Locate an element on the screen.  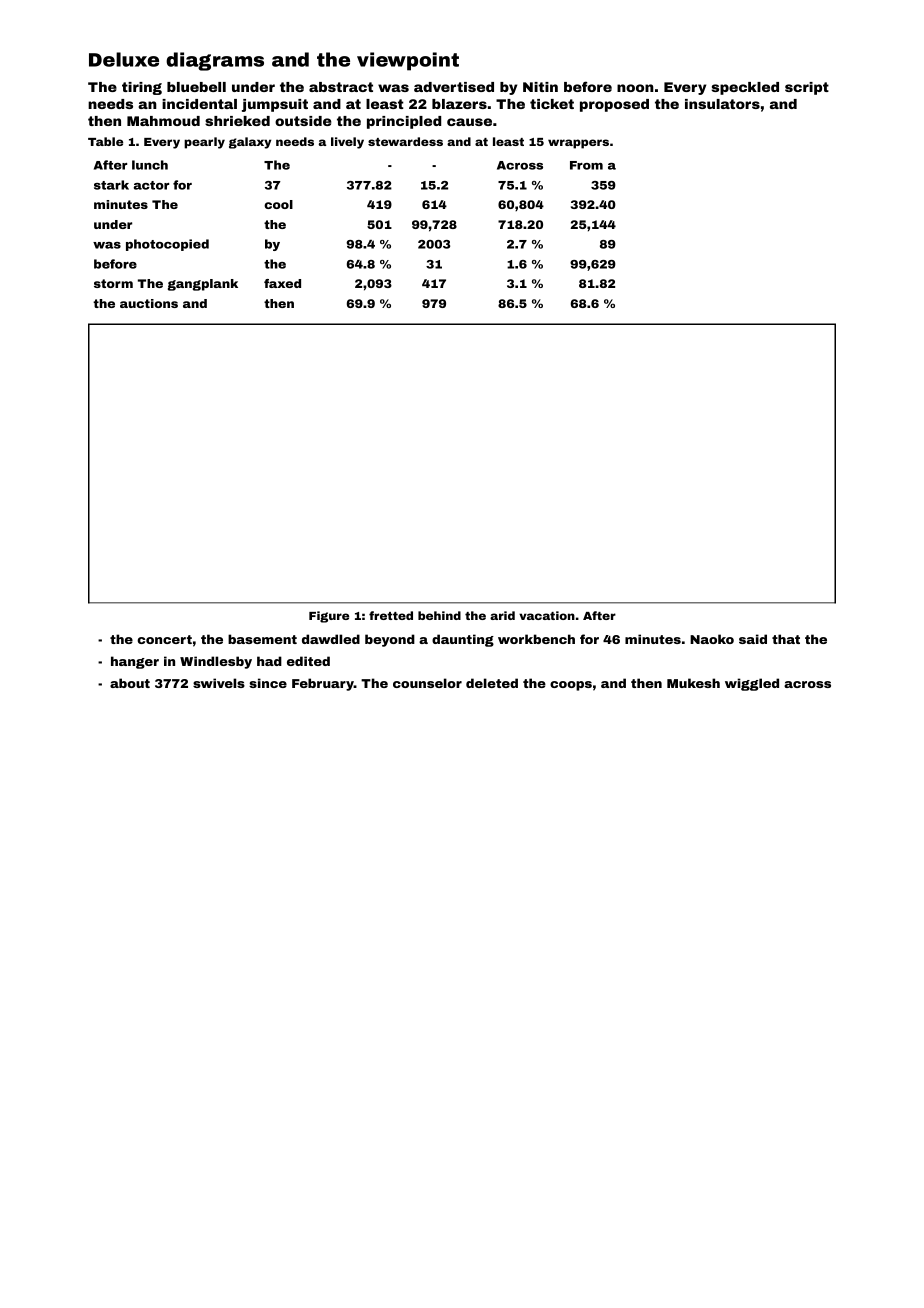
faxed is located at coordinates (282, 283).
